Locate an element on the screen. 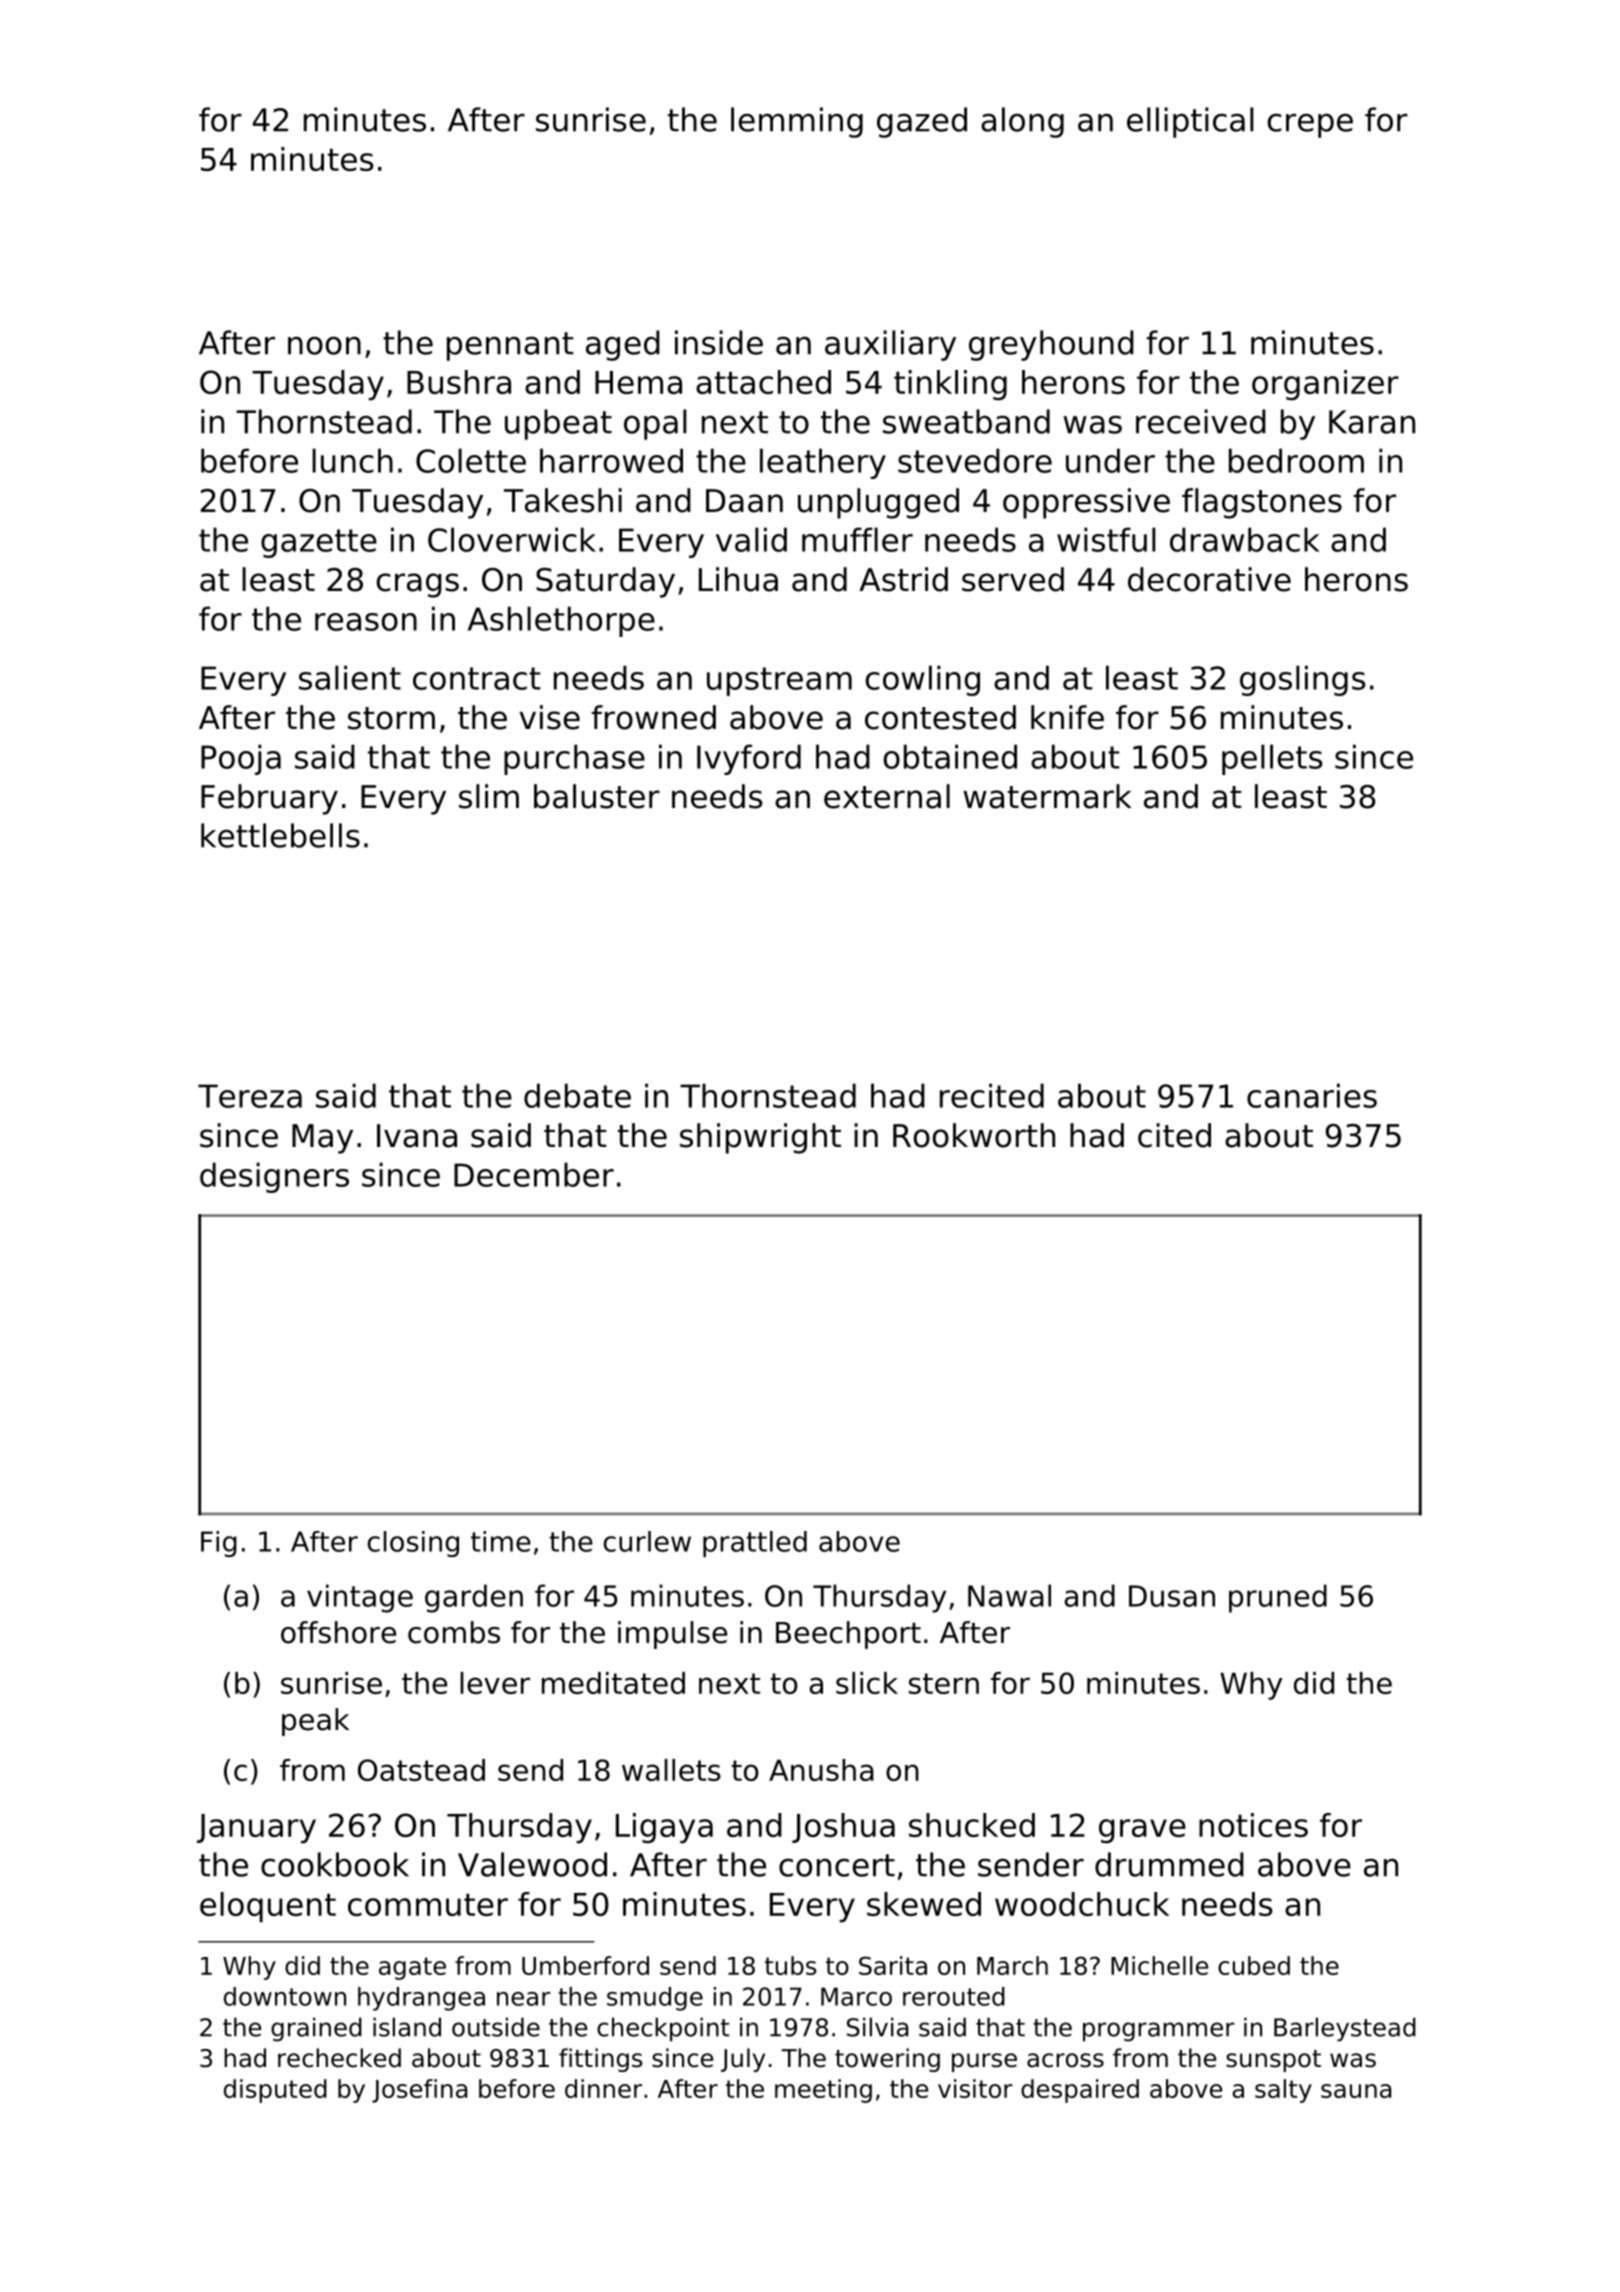 This screenshot has width=1620, height=2292. noon is located at coordinates (324, 345).
